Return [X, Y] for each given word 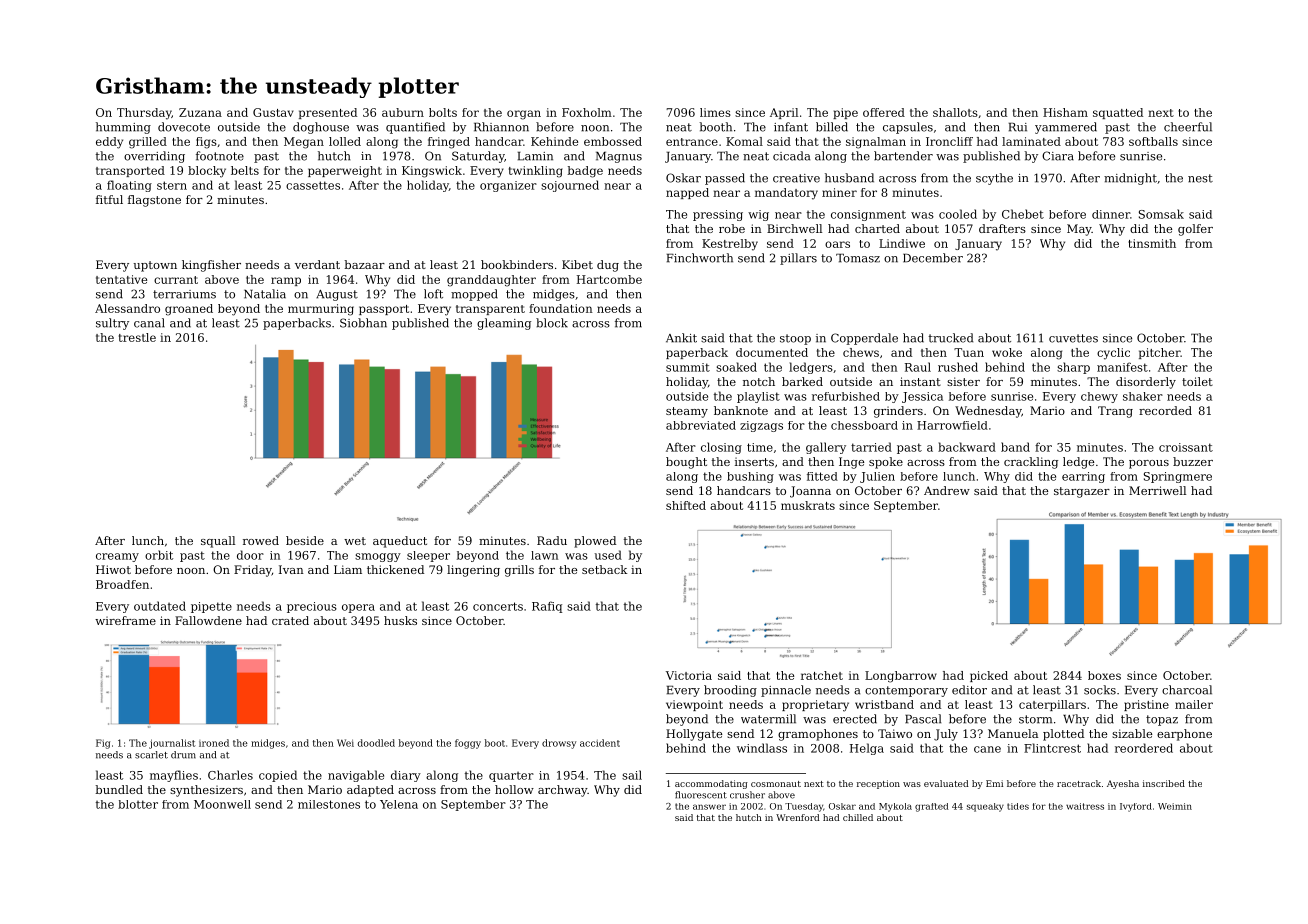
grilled [148, 143]
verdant [317, 264]
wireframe [125, 620]
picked [989, 676]
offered [884, 112]
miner [839, 192]
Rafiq [547, 607]
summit [688, 367]
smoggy [378, 557]
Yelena [399, 804]
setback [604, 569]
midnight [1130, 179]
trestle [137, 337]
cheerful [1188, 127]
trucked [950, 338]
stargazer [1082, 492]
